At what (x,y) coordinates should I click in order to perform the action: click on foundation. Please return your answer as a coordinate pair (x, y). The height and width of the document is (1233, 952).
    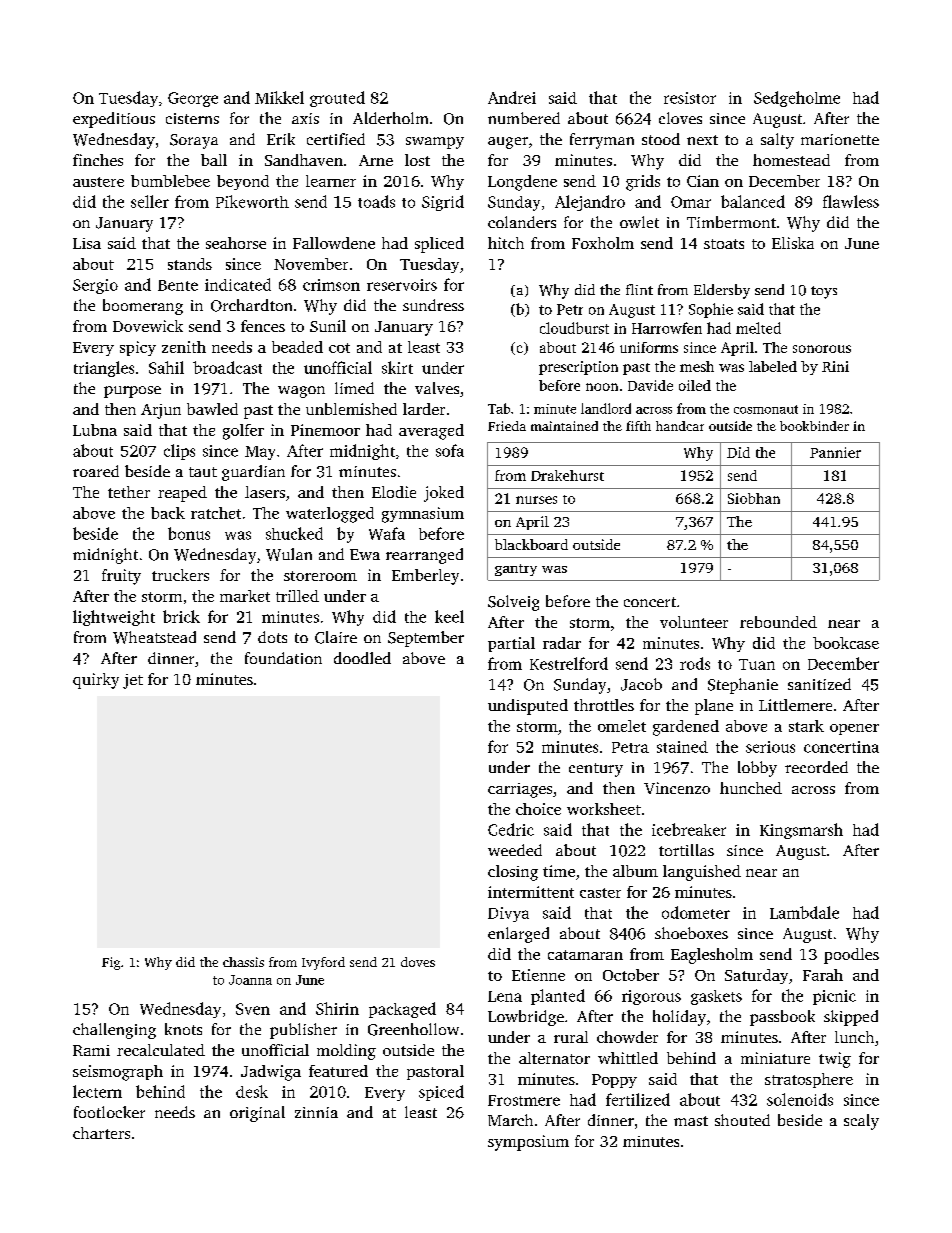
    Looking at the image, I should click on (283, 658).
